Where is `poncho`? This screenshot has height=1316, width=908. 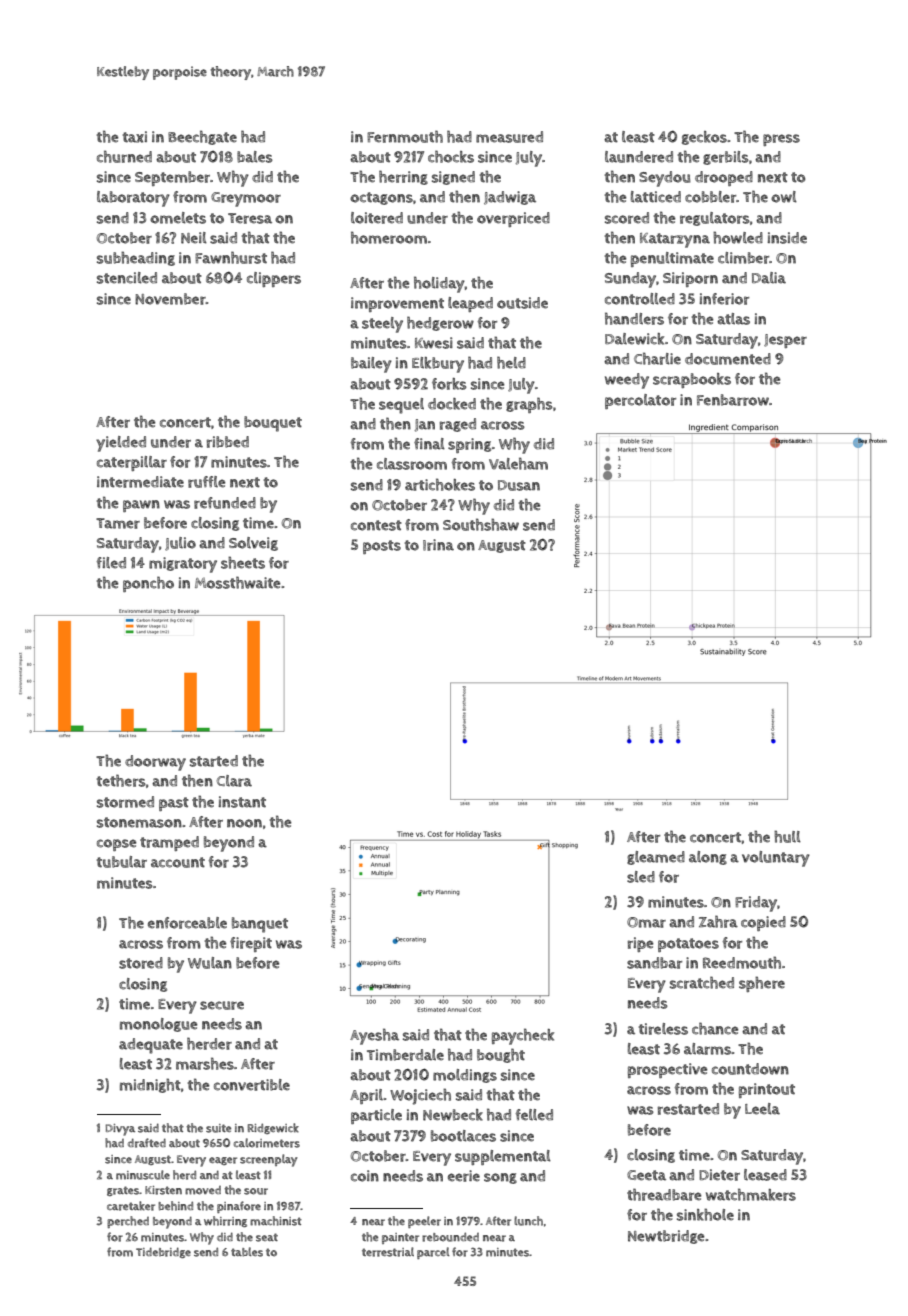
poncho is located at coordinates (148, 584).
